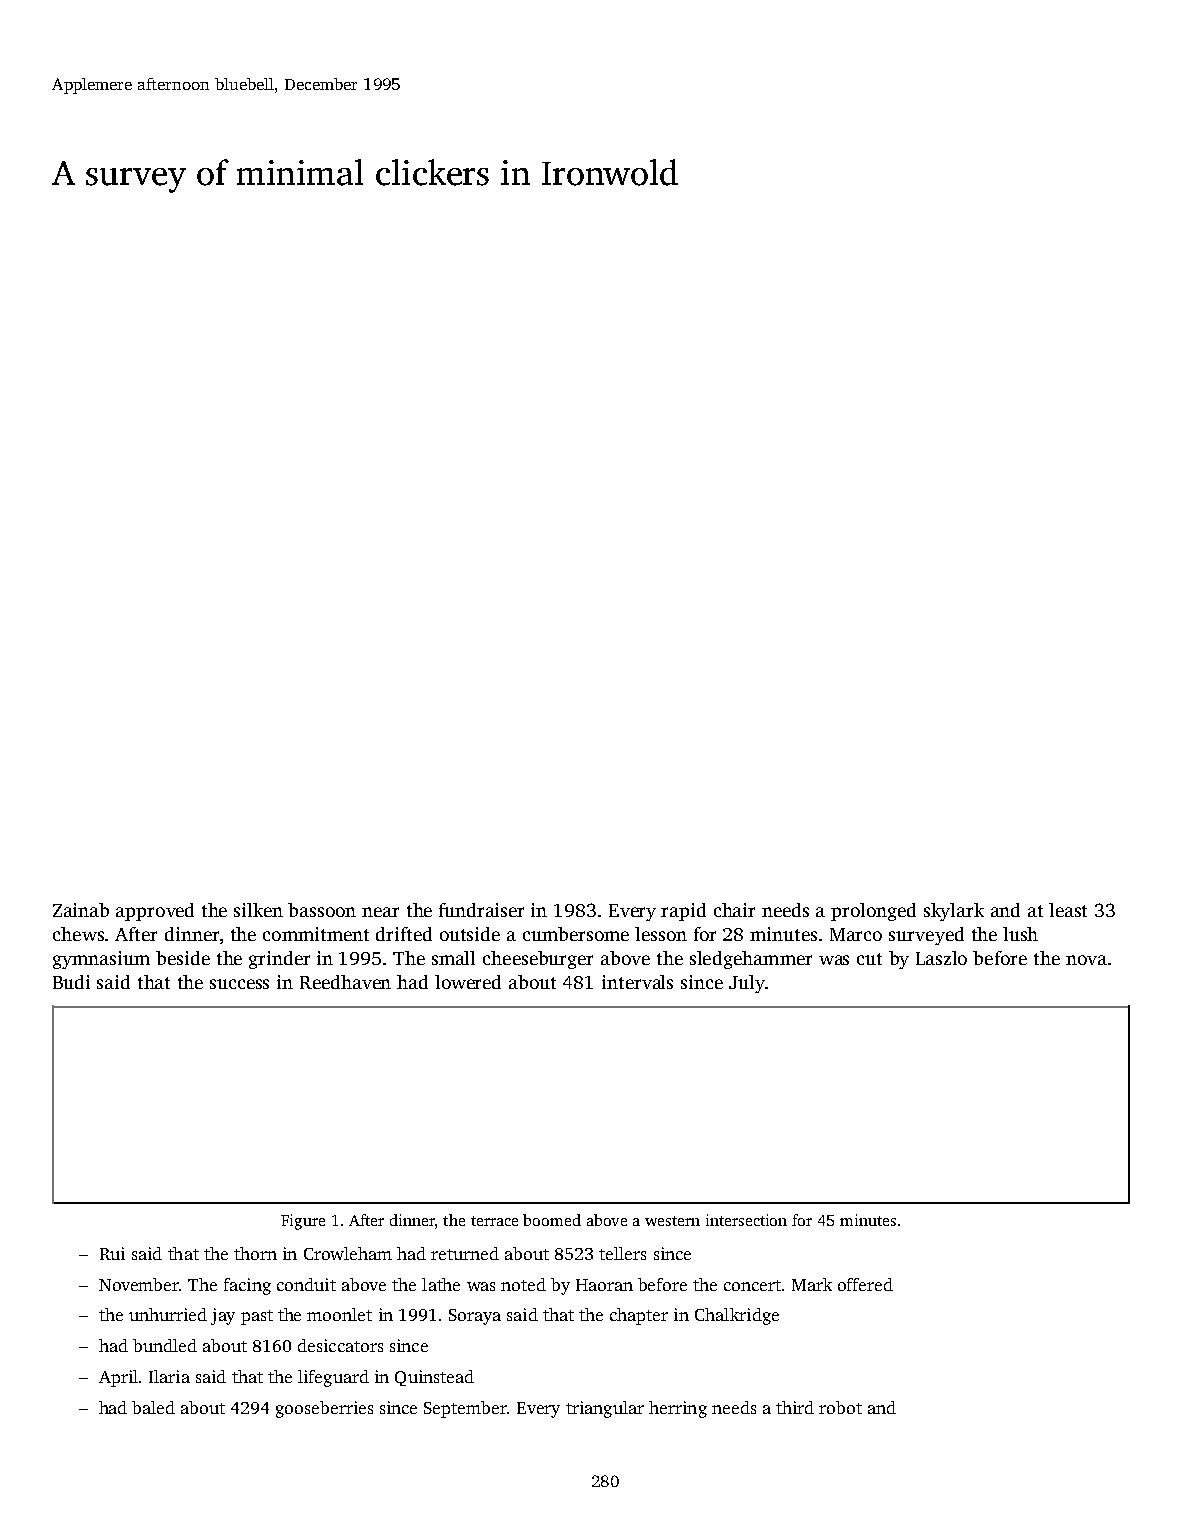 This screenshot has height=1529, width=1182. Describe the element at coordinates (1086, 960) in the screenshot. I see `nova` at that location.
